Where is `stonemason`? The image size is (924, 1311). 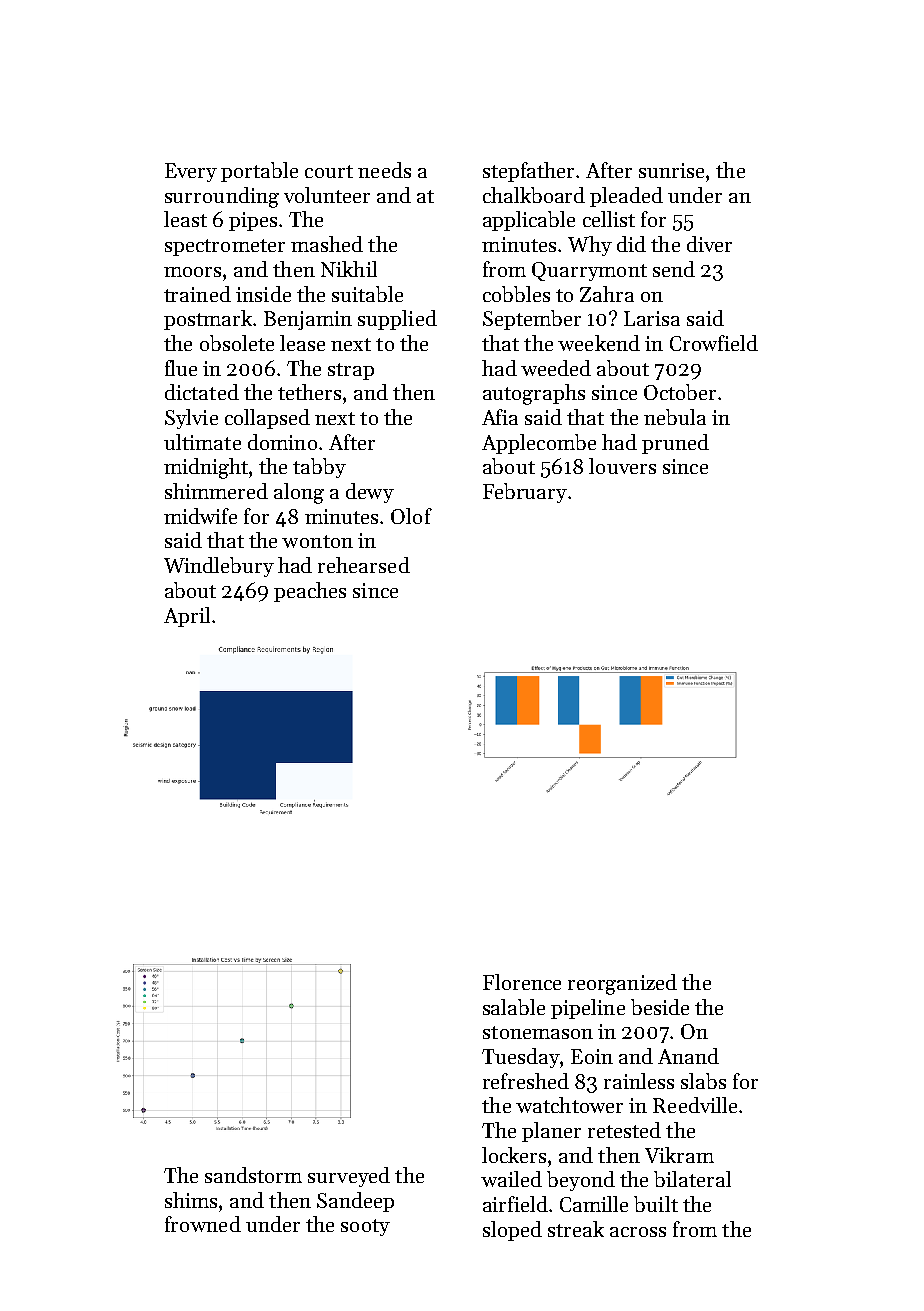 stonemason is located at coordinates (538, 1032).
